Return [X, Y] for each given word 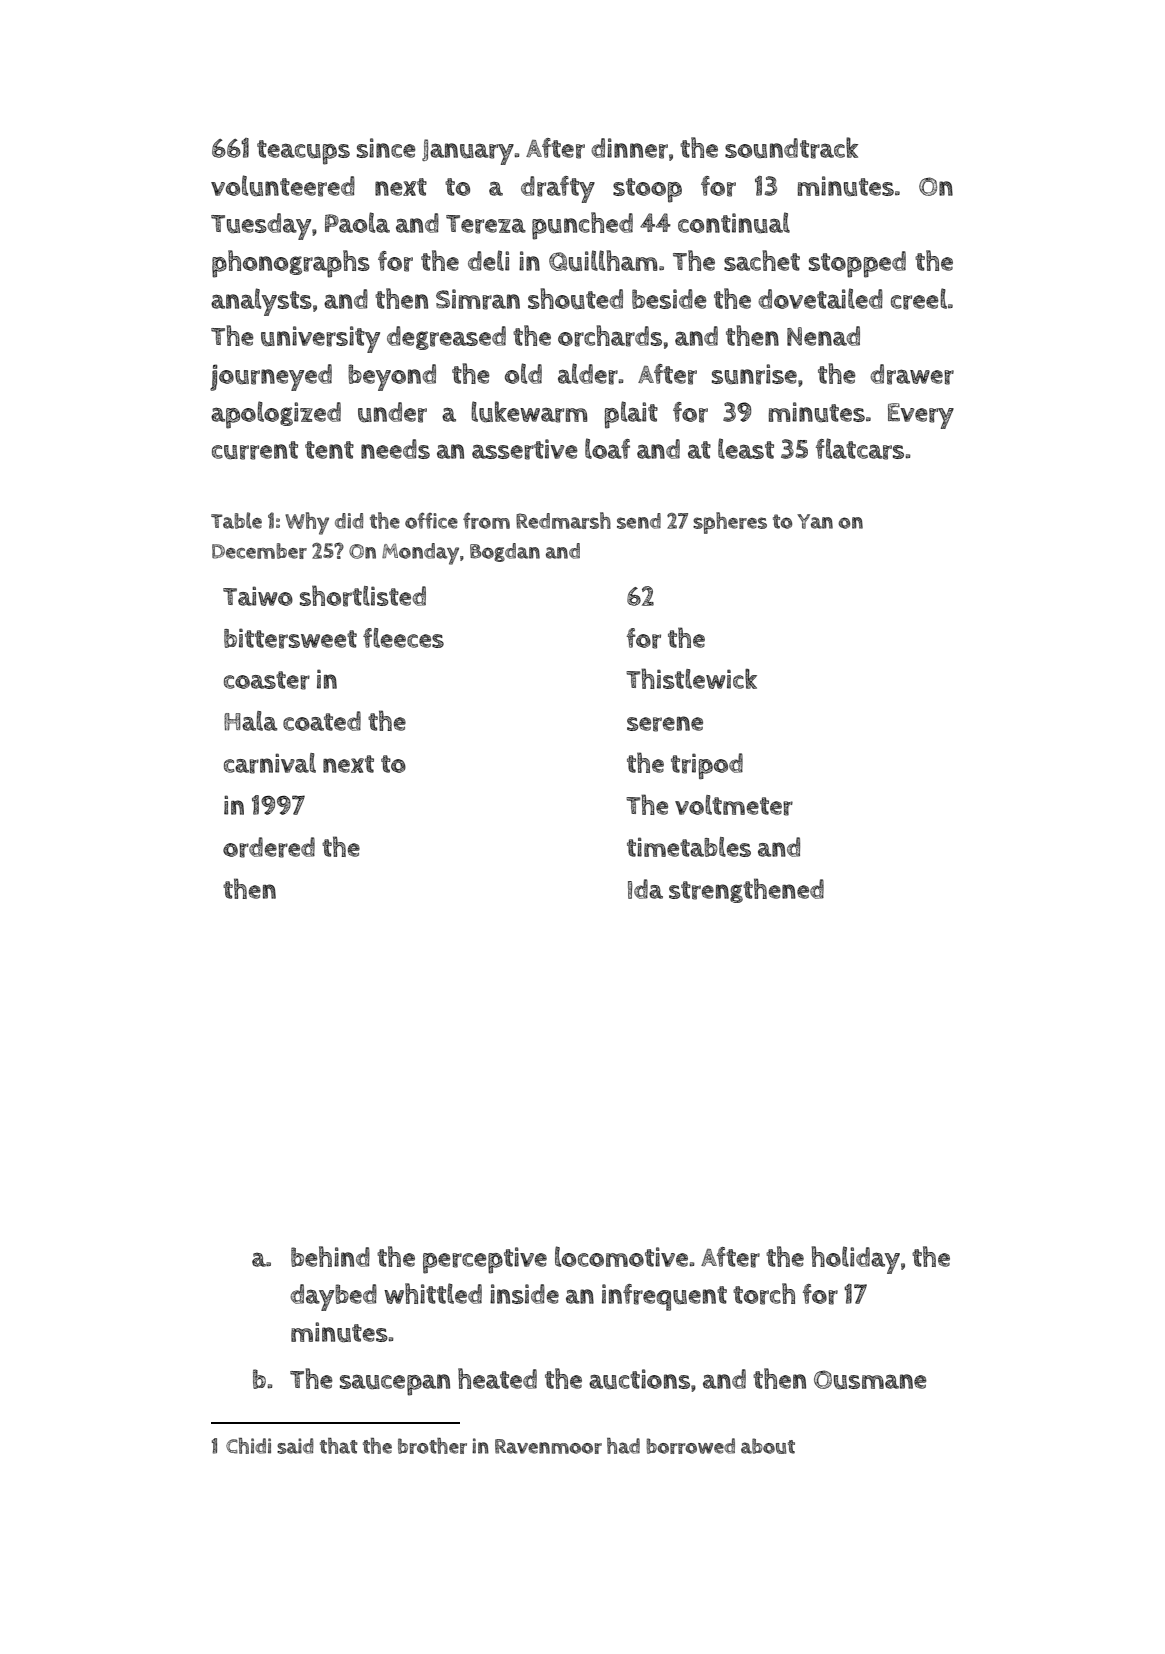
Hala [250, 721]
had [623, 1446]
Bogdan [505, 552]
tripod [707, 766]
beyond [392, 377]
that [339, 1446]
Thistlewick [692, 678]
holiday [855, 1260]
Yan [815, 521]
